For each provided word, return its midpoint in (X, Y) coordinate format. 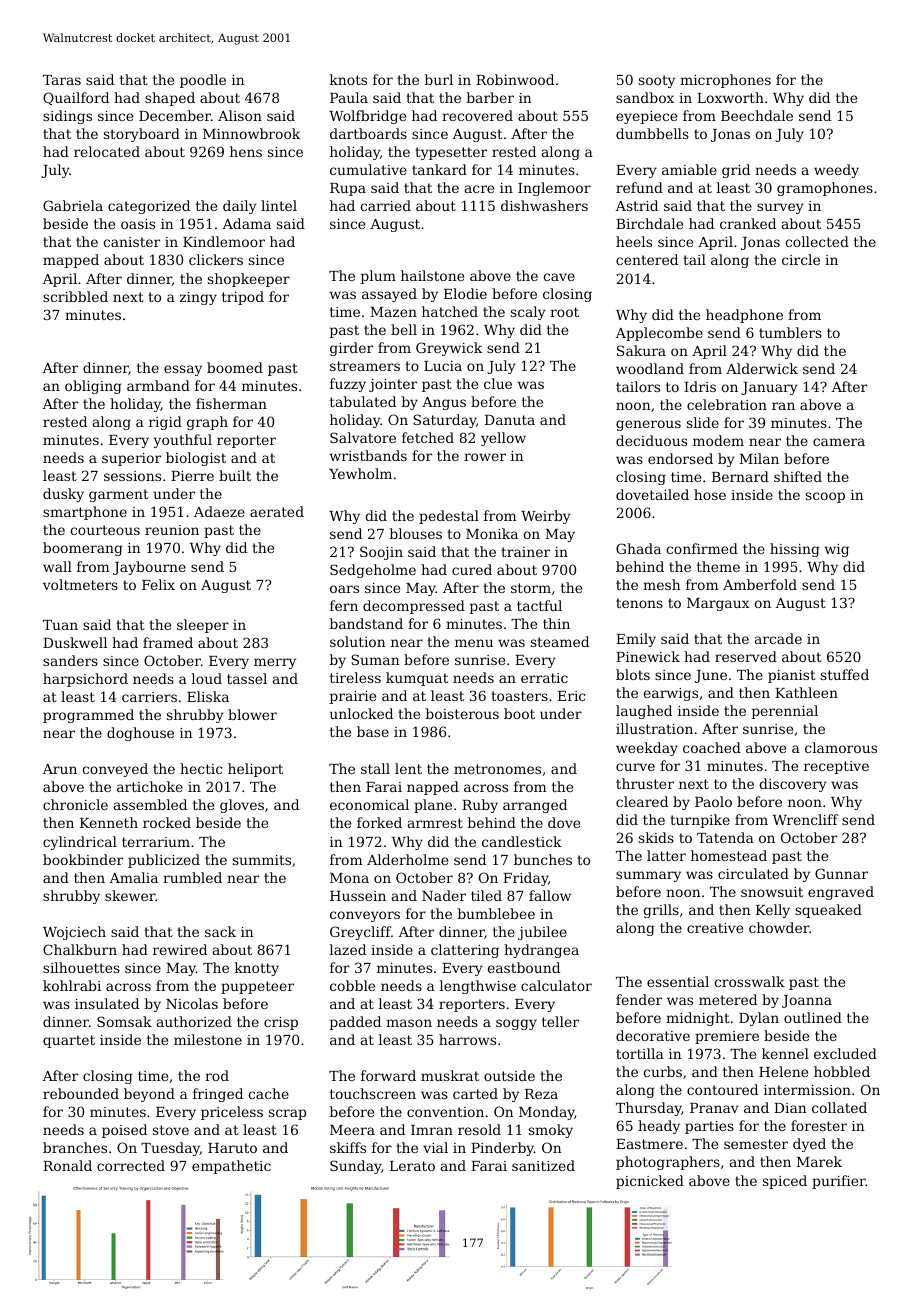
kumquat (417, 679)
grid (736, 171)
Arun (60, 769)
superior (131, 459)
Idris (700, 386)
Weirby (546, 517)
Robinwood (515, 79)
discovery (793, 785)
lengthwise (478, 987)
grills (661, 911)
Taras (62, 80)
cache (268, 1093)
